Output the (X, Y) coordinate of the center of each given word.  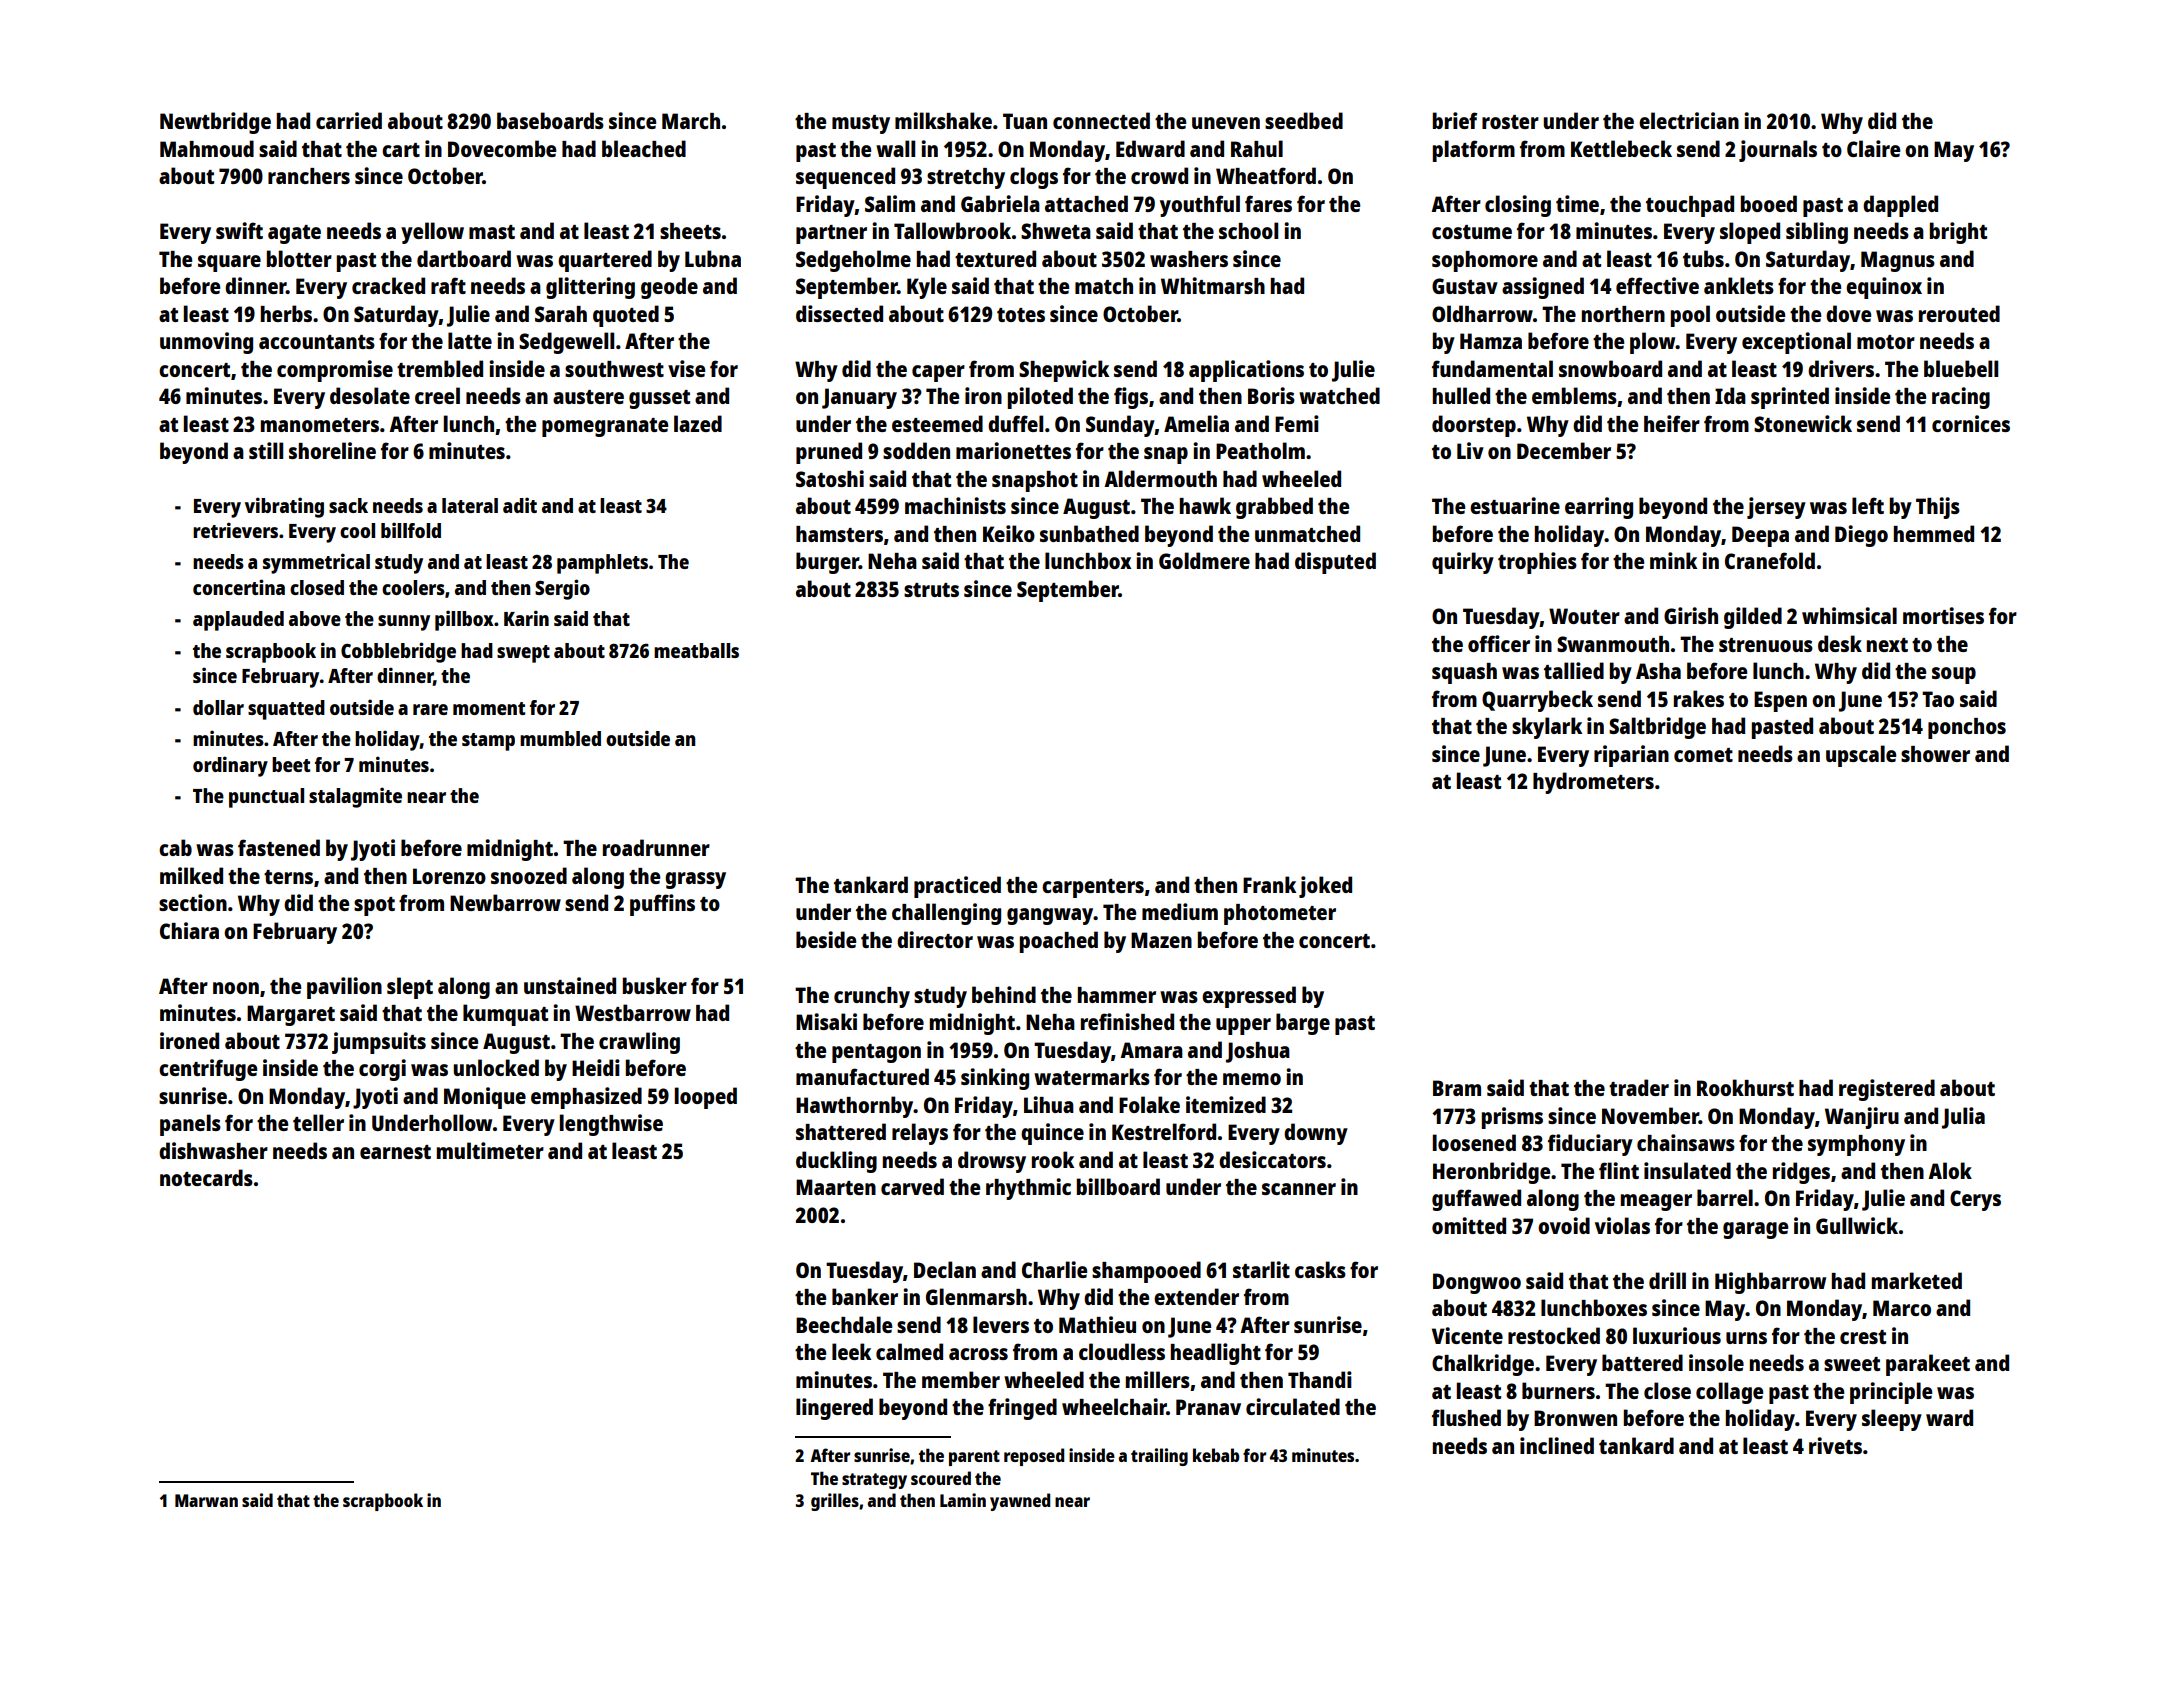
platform (1473, 151)
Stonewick (1803, 423)
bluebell (1961, 368)
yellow (432, 233)
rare (430, 709)
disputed (1335, 563)
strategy (874, 1481)
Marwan (206, 1500)
